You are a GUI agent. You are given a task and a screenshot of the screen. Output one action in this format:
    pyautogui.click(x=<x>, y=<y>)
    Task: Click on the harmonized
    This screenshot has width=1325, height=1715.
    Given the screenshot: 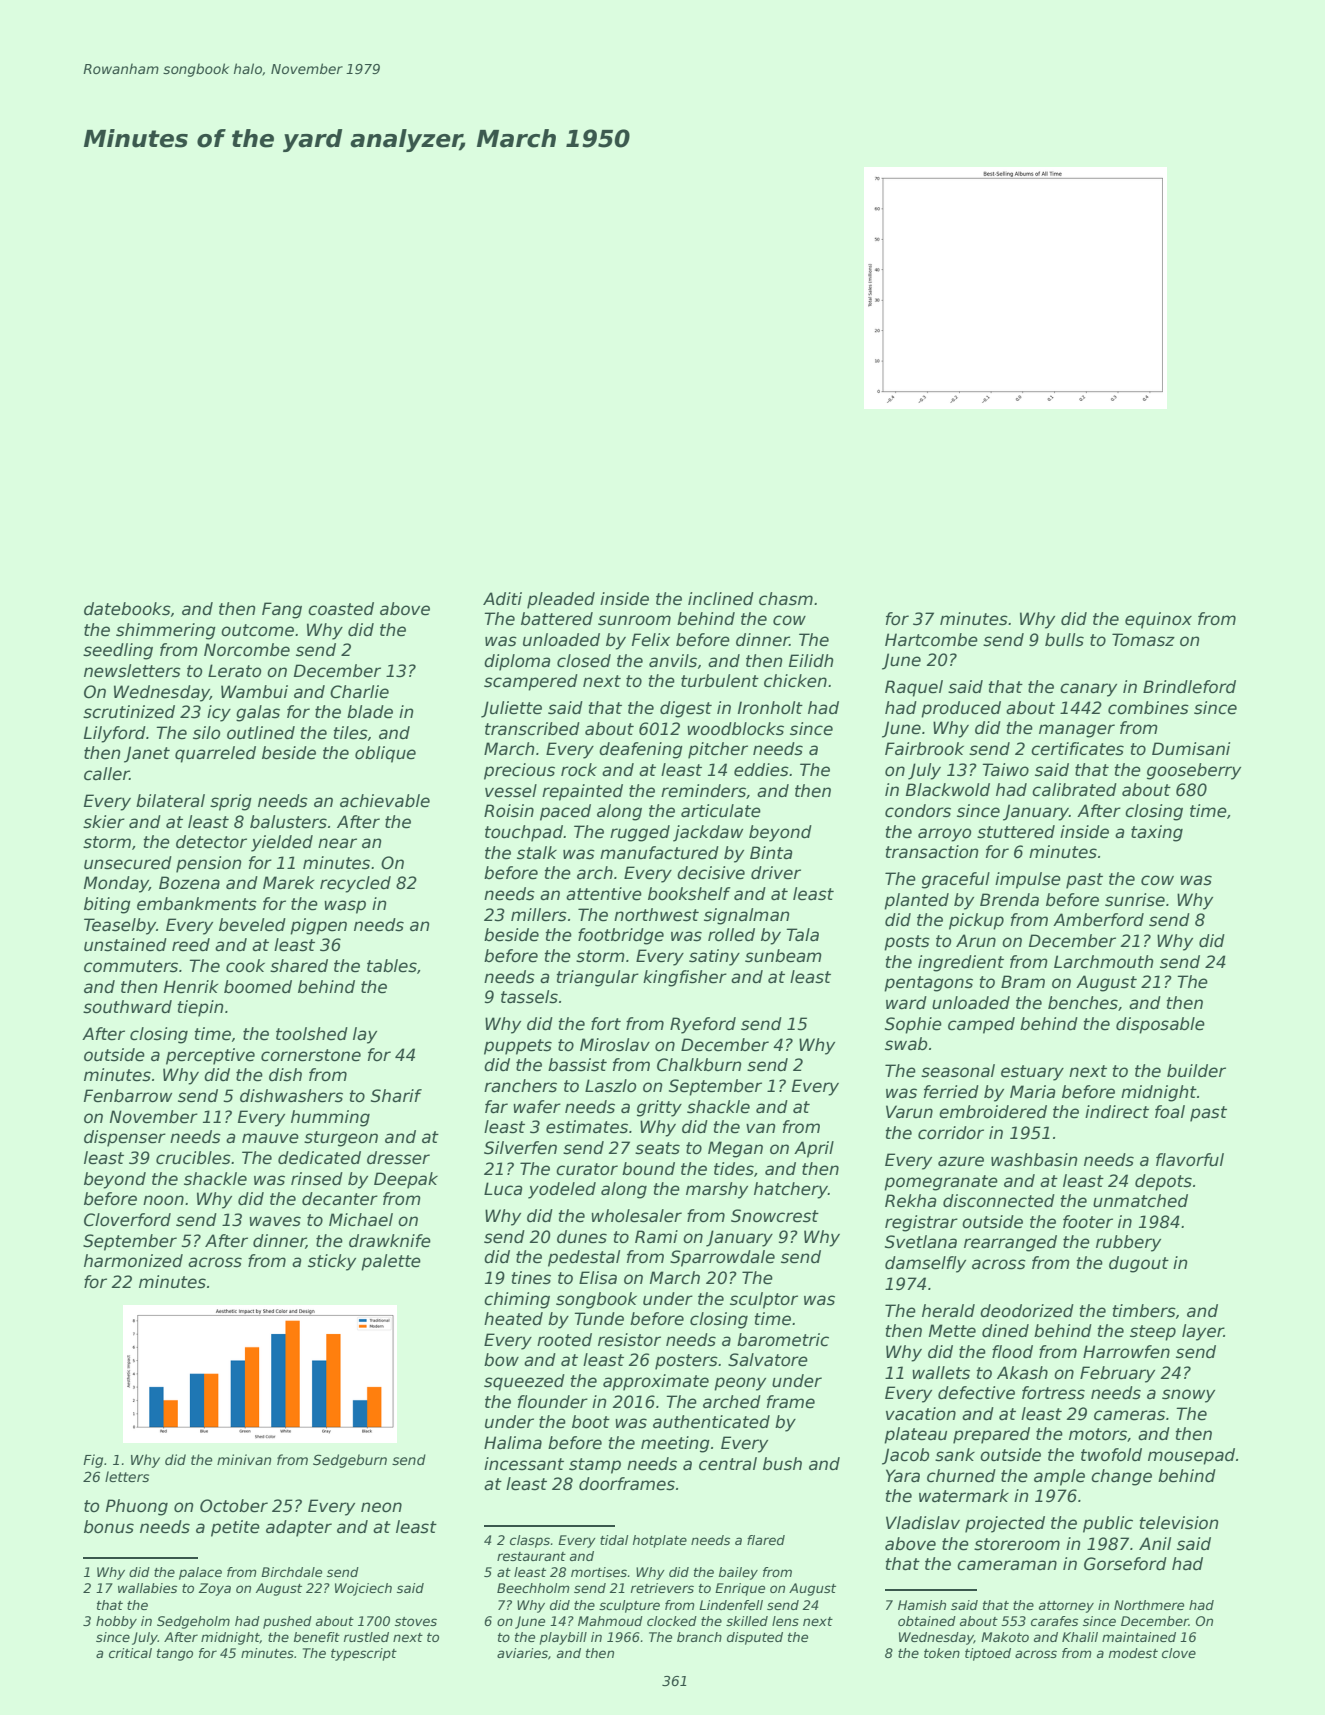 What is the action you would take?
    pyautogui.click(x=133, y=1261)
